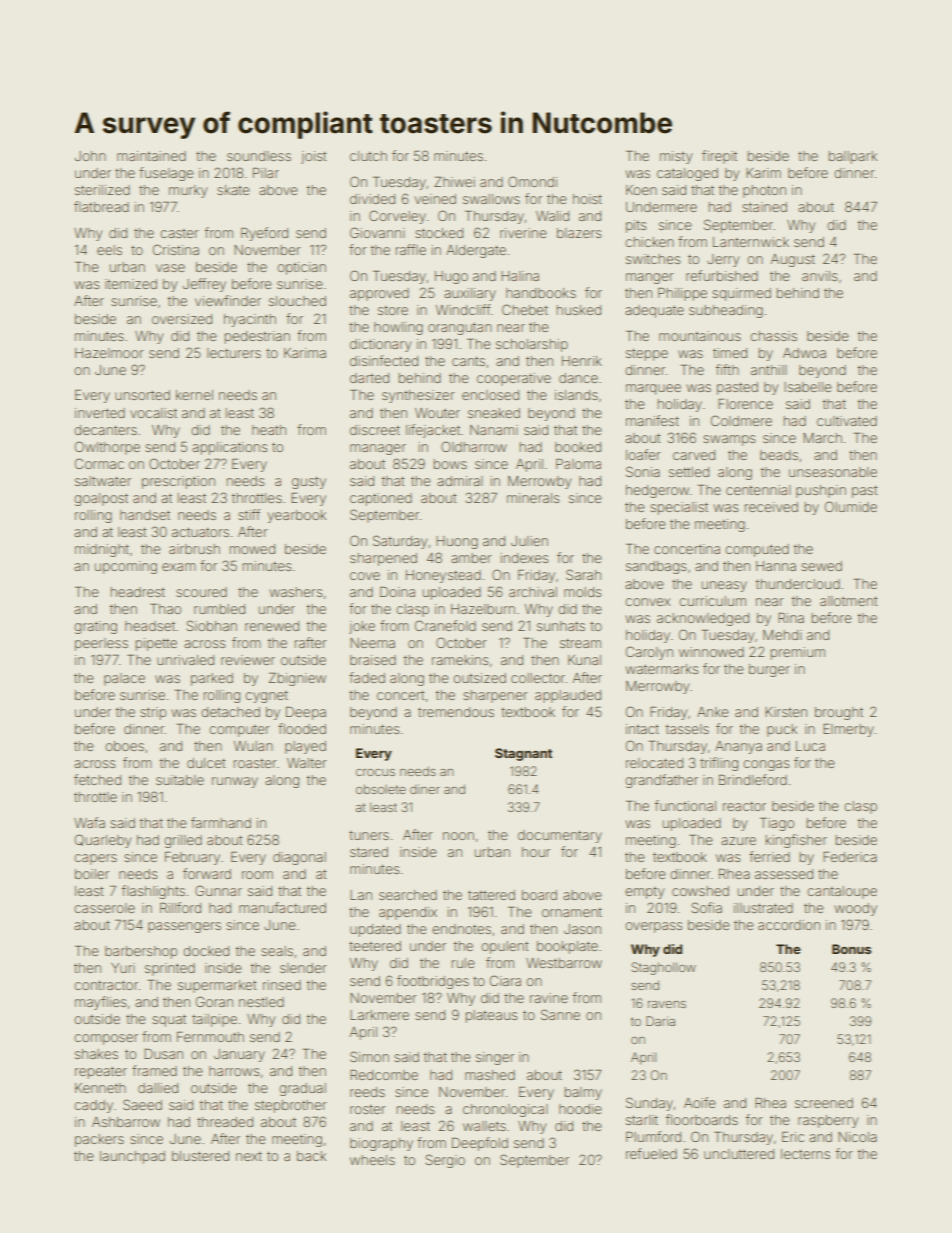 Image resolution: width=952 pixels, height=1233 pixels. Describe the element at coordinates (132, 1157) in the screenshot. I see `launchpad` at that location.
